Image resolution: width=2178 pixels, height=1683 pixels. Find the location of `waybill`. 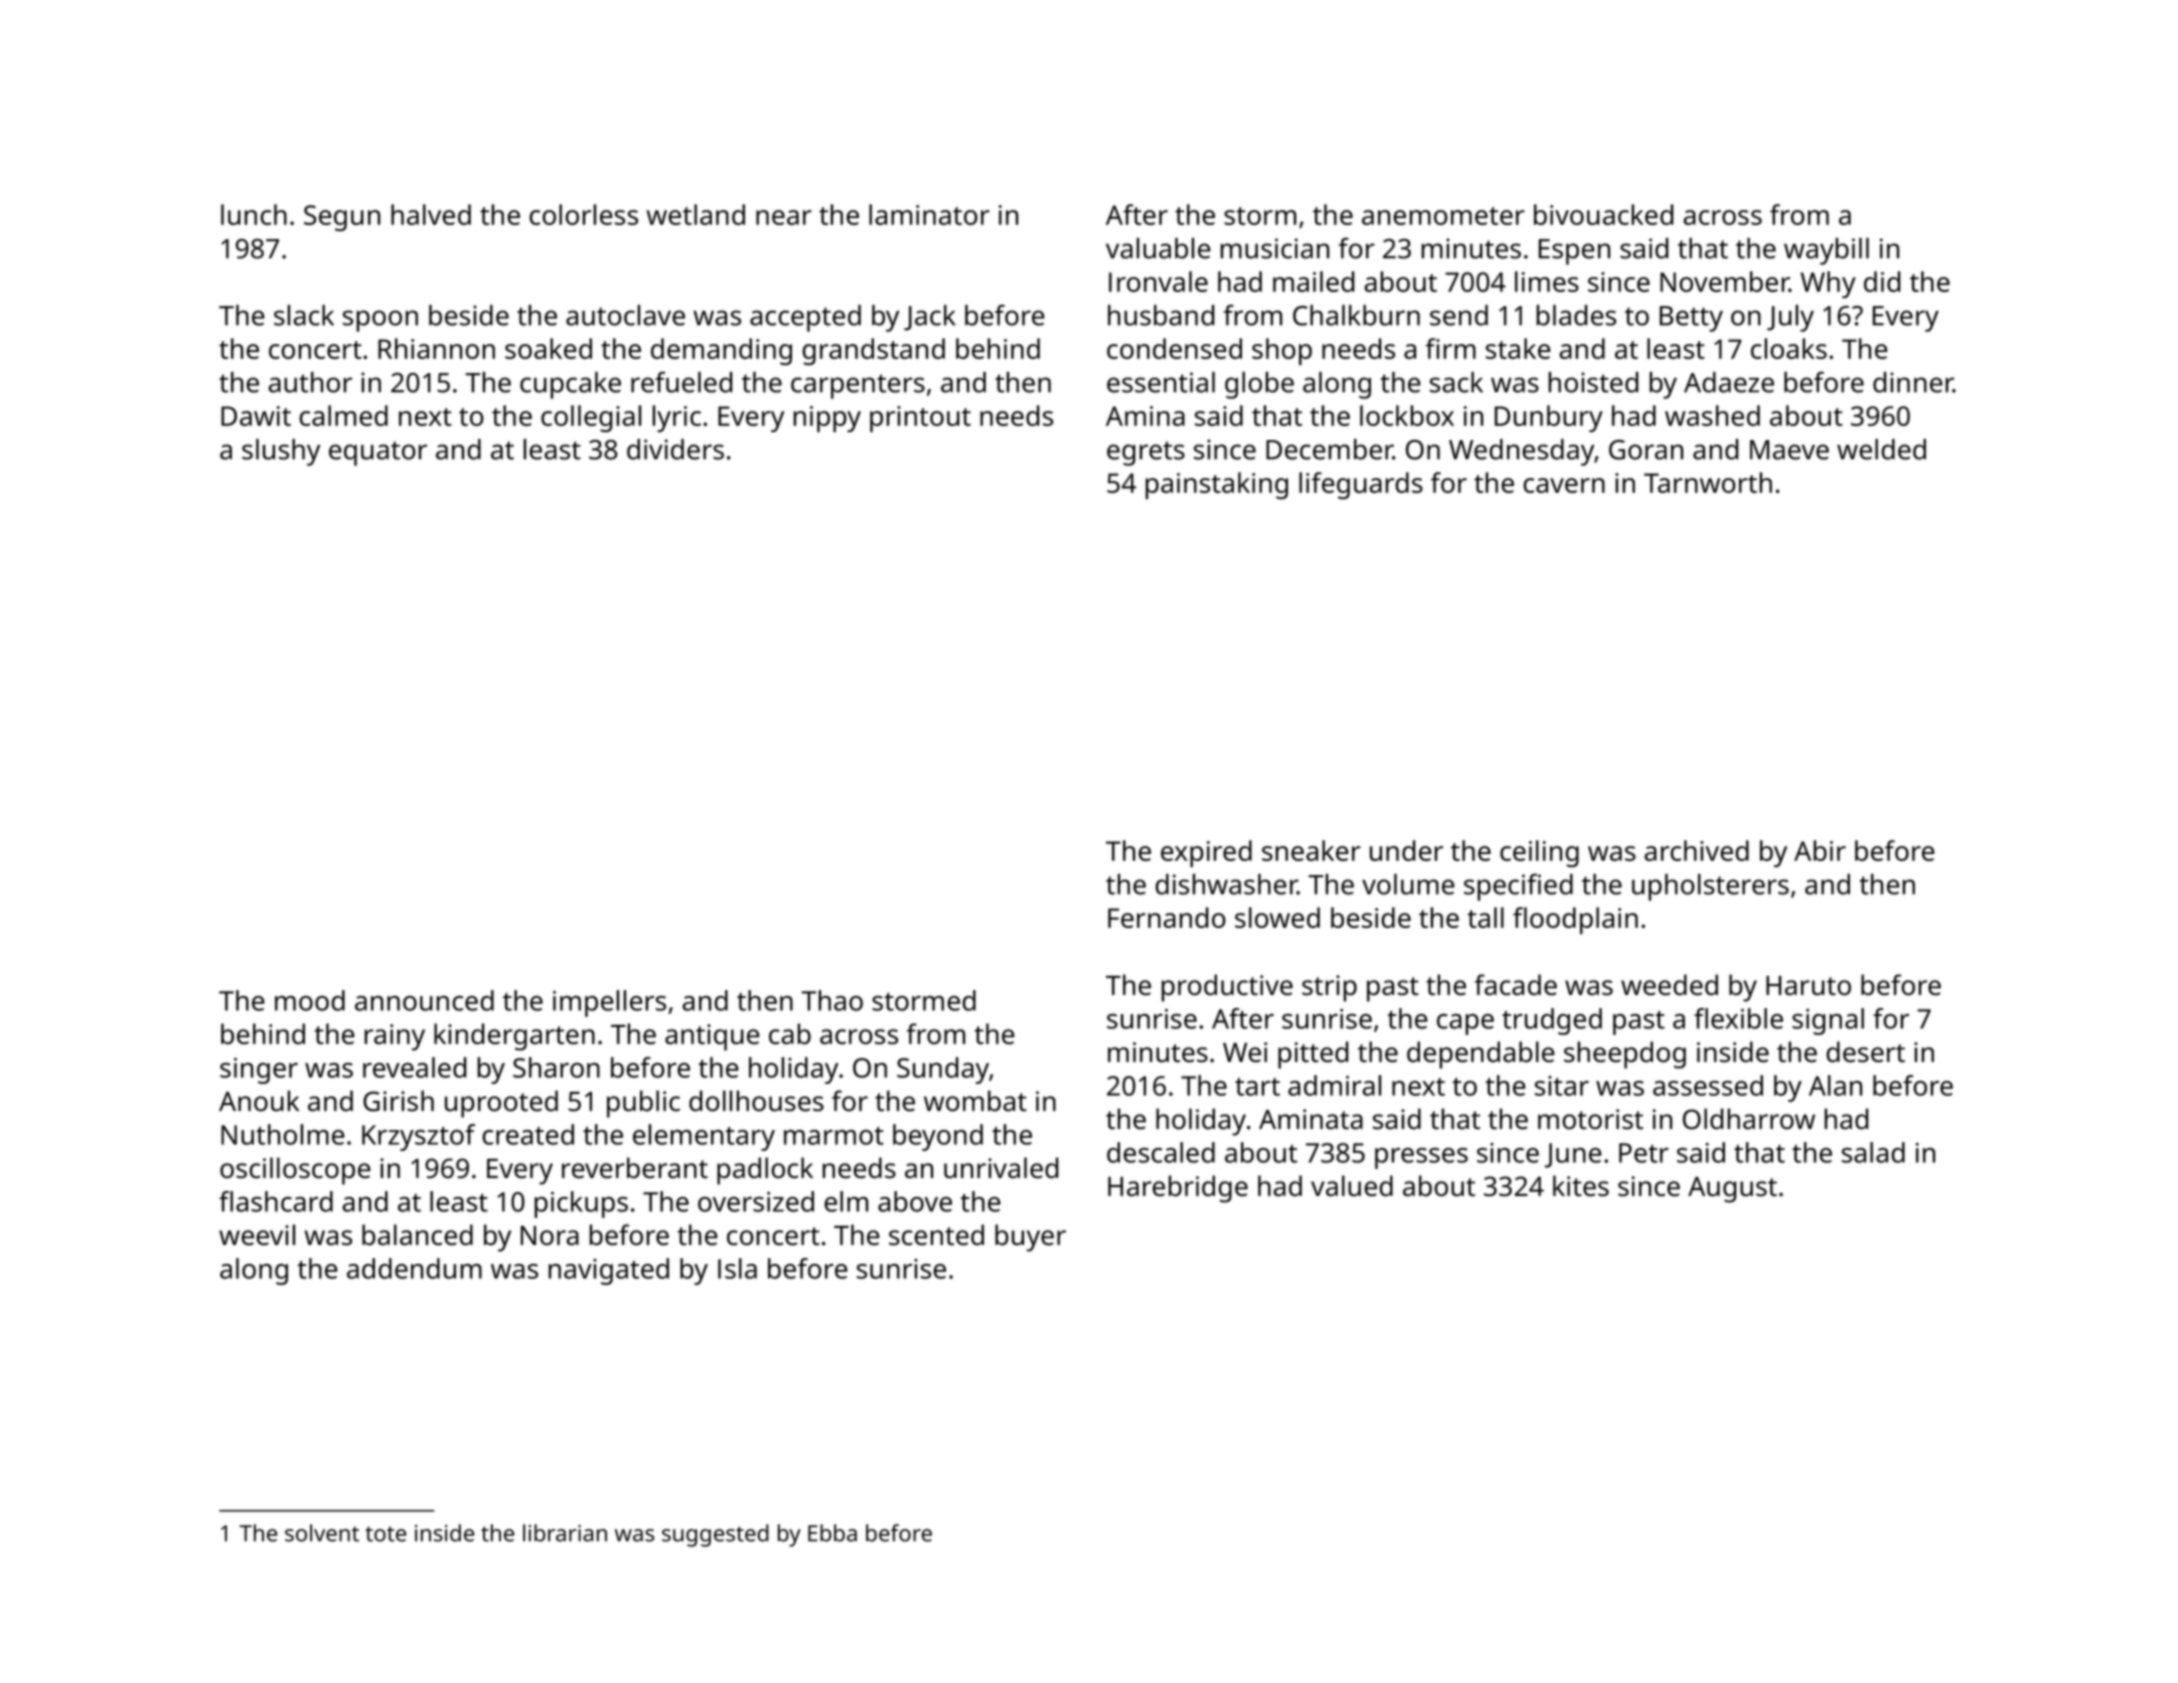

waybill is located at coordinates (1826, 251).
